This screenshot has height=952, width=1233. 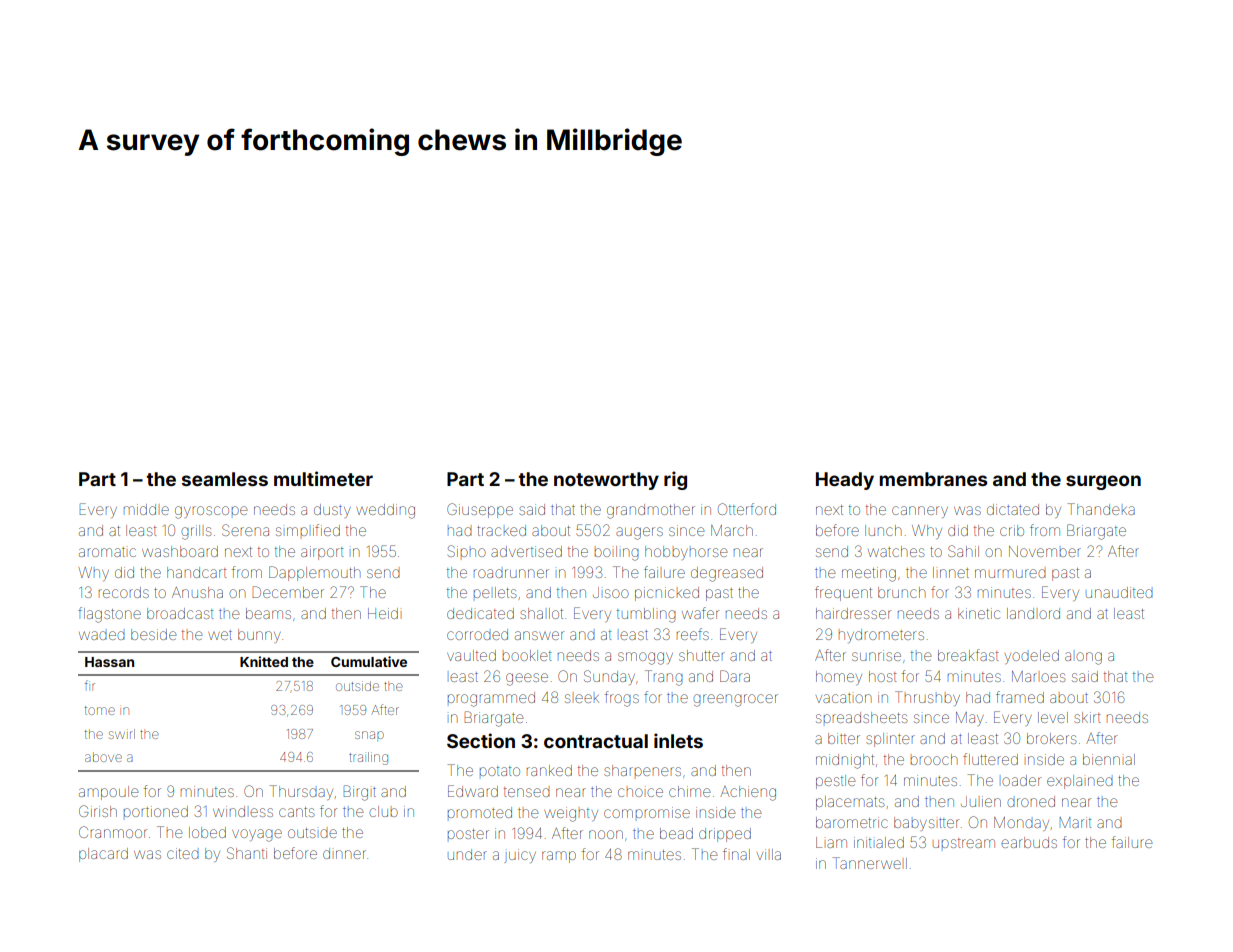 I want to click on middle, so click(x=146, y=509).
